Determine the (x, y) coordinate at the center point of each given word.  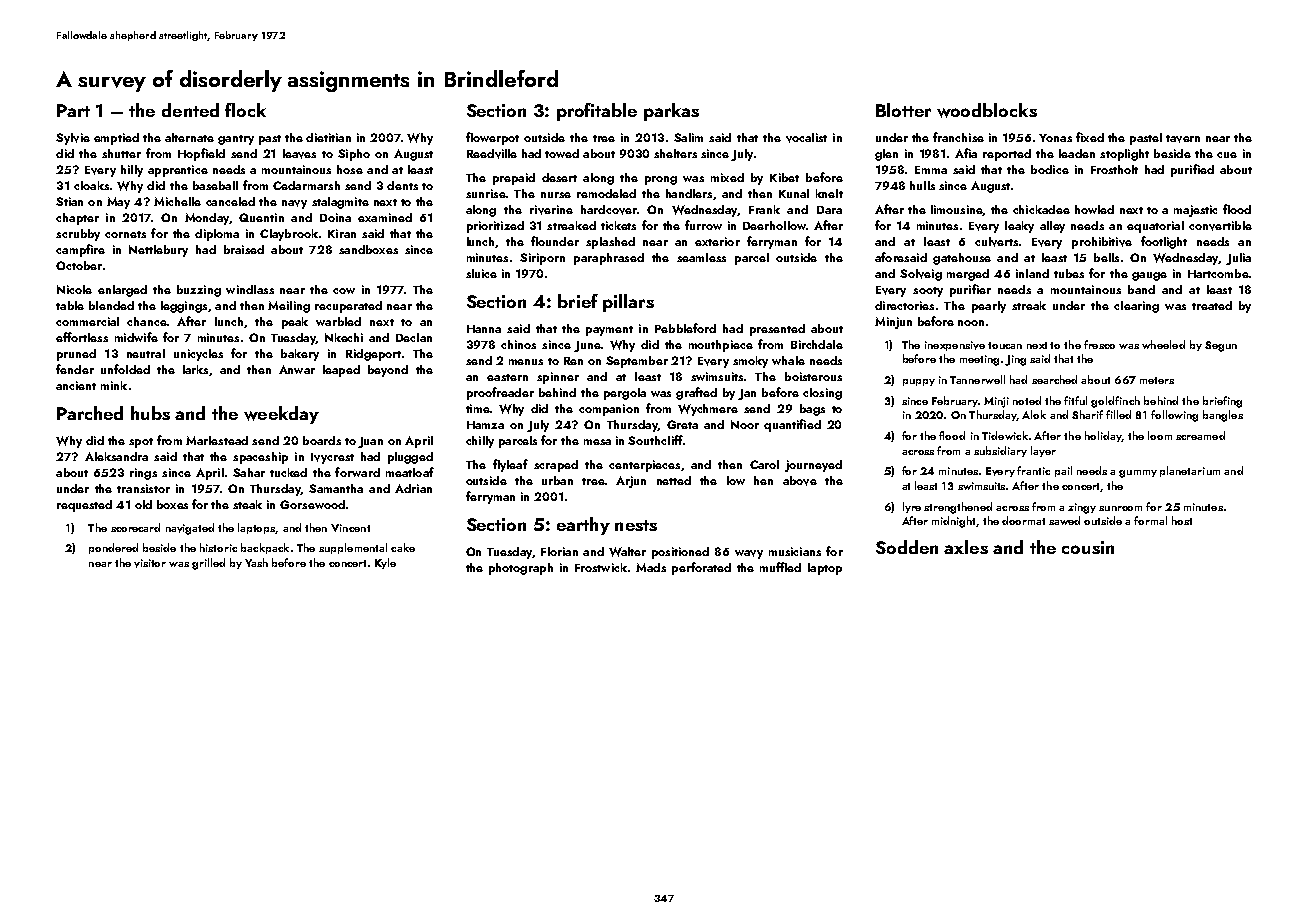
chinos (518, 344)
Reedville (492, 154)
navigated (190, 529)
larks (195, 369)
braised (244, 249)
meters (1157, 380)
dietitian (328, 137)
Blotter (903, 110)
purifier (970, 290)
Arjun (631, 482)
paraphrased (609, 259)
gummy (1138, 474)
